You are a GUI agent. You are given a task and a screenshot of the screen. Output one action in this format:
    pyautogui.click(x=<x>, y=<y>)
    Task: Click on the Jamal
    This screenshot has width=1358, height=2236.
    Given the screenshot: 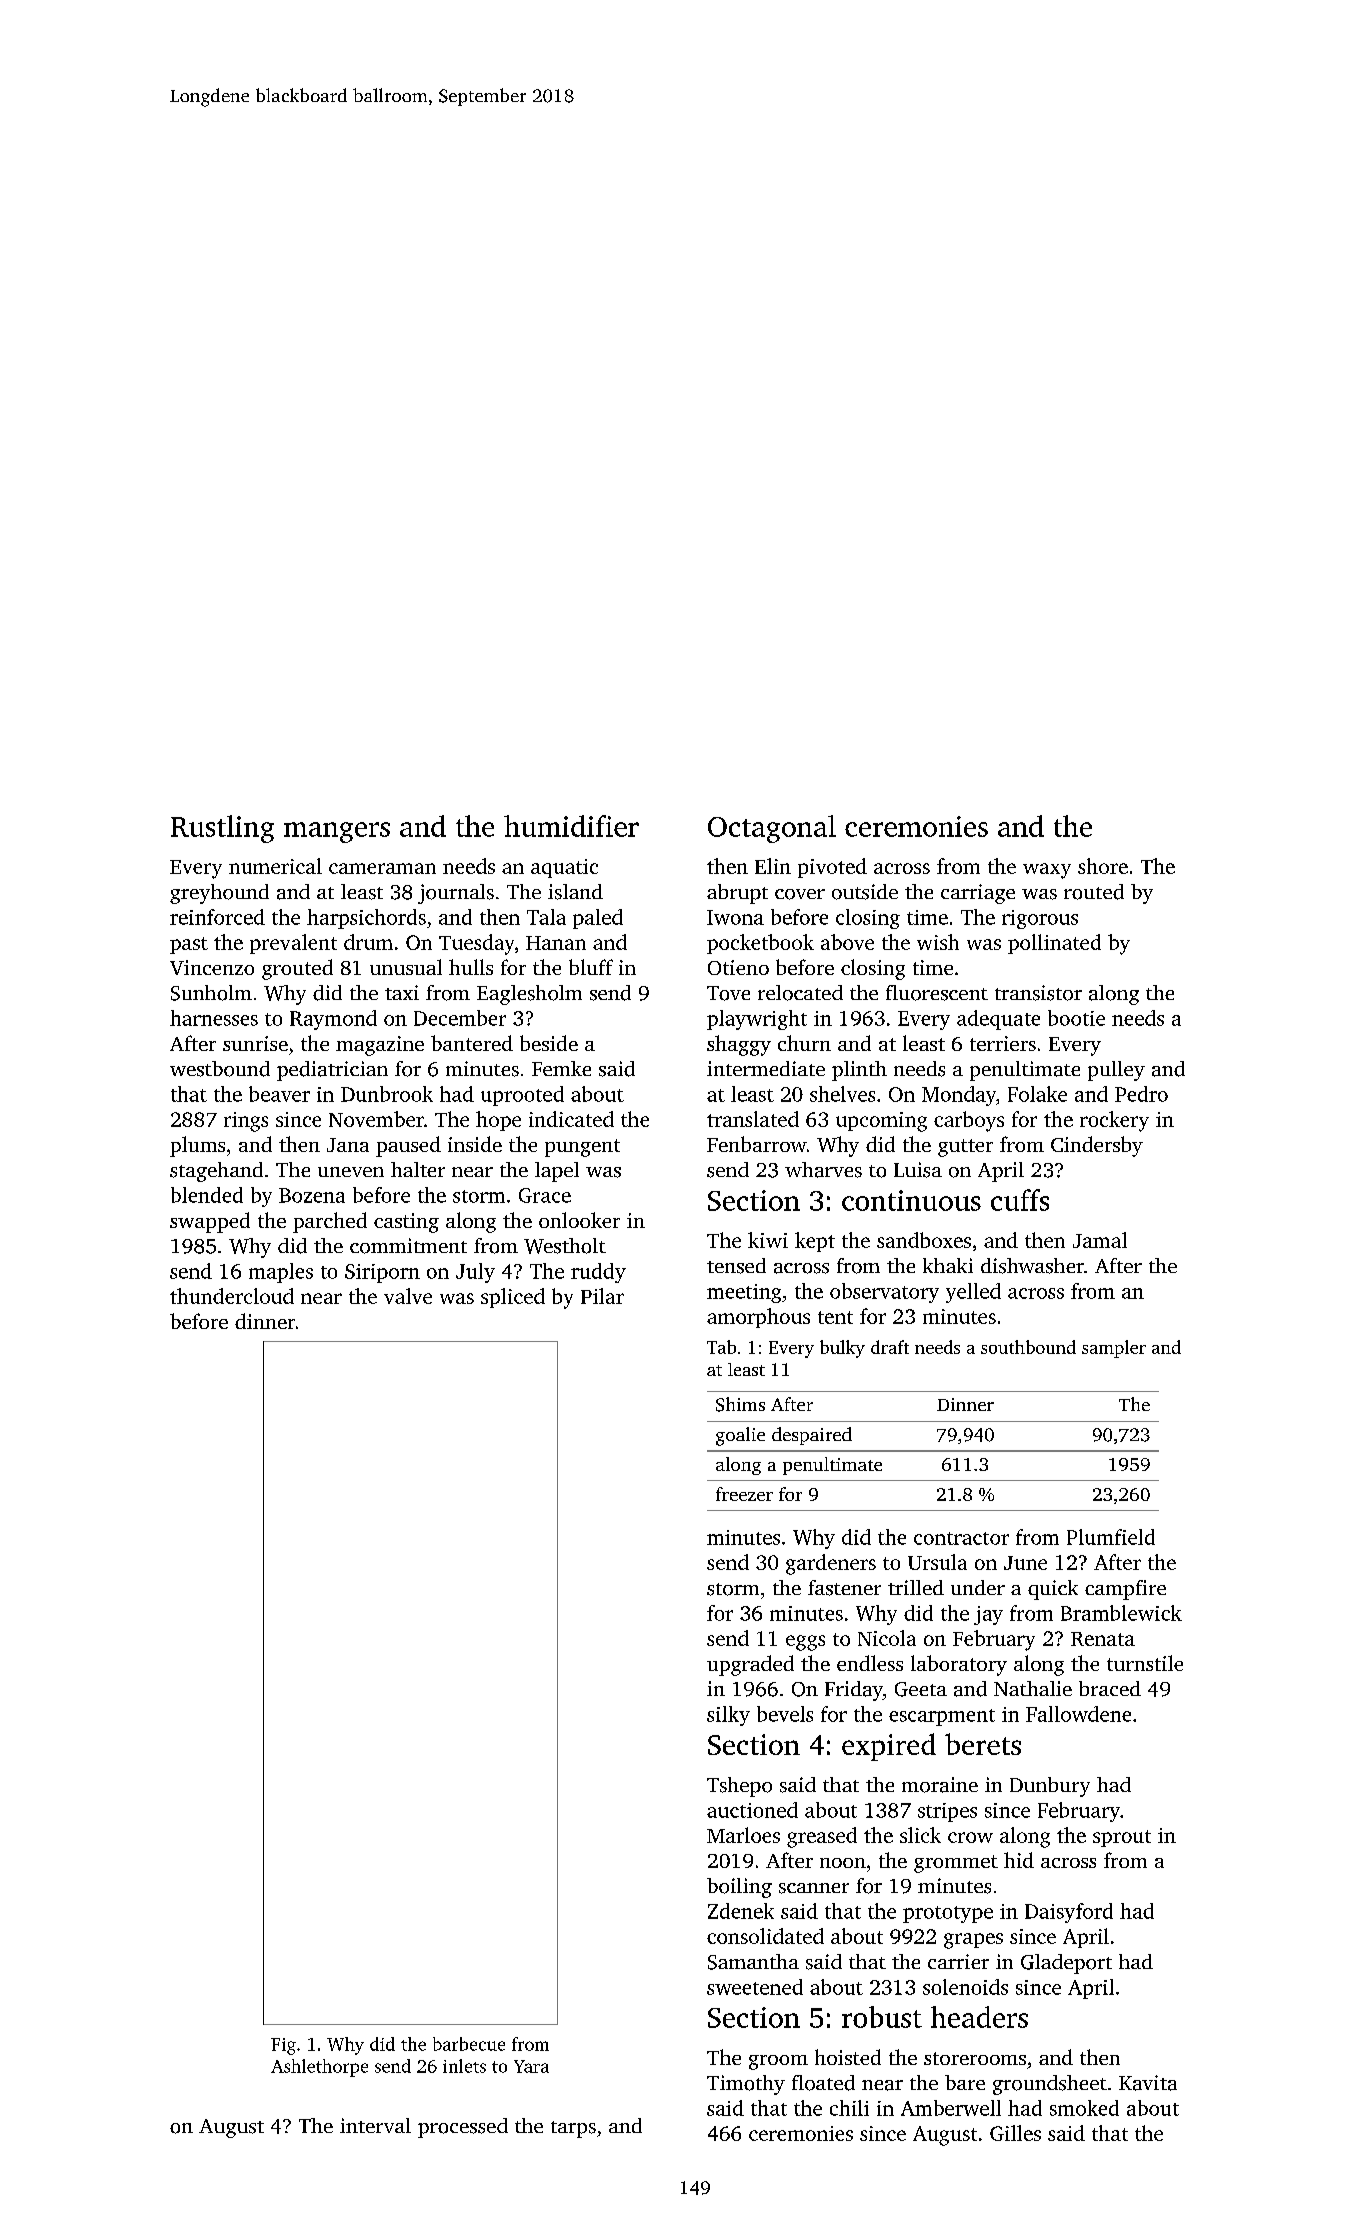 What is the action you would take?
    pyautogui.click(x=1100, y=1240)
